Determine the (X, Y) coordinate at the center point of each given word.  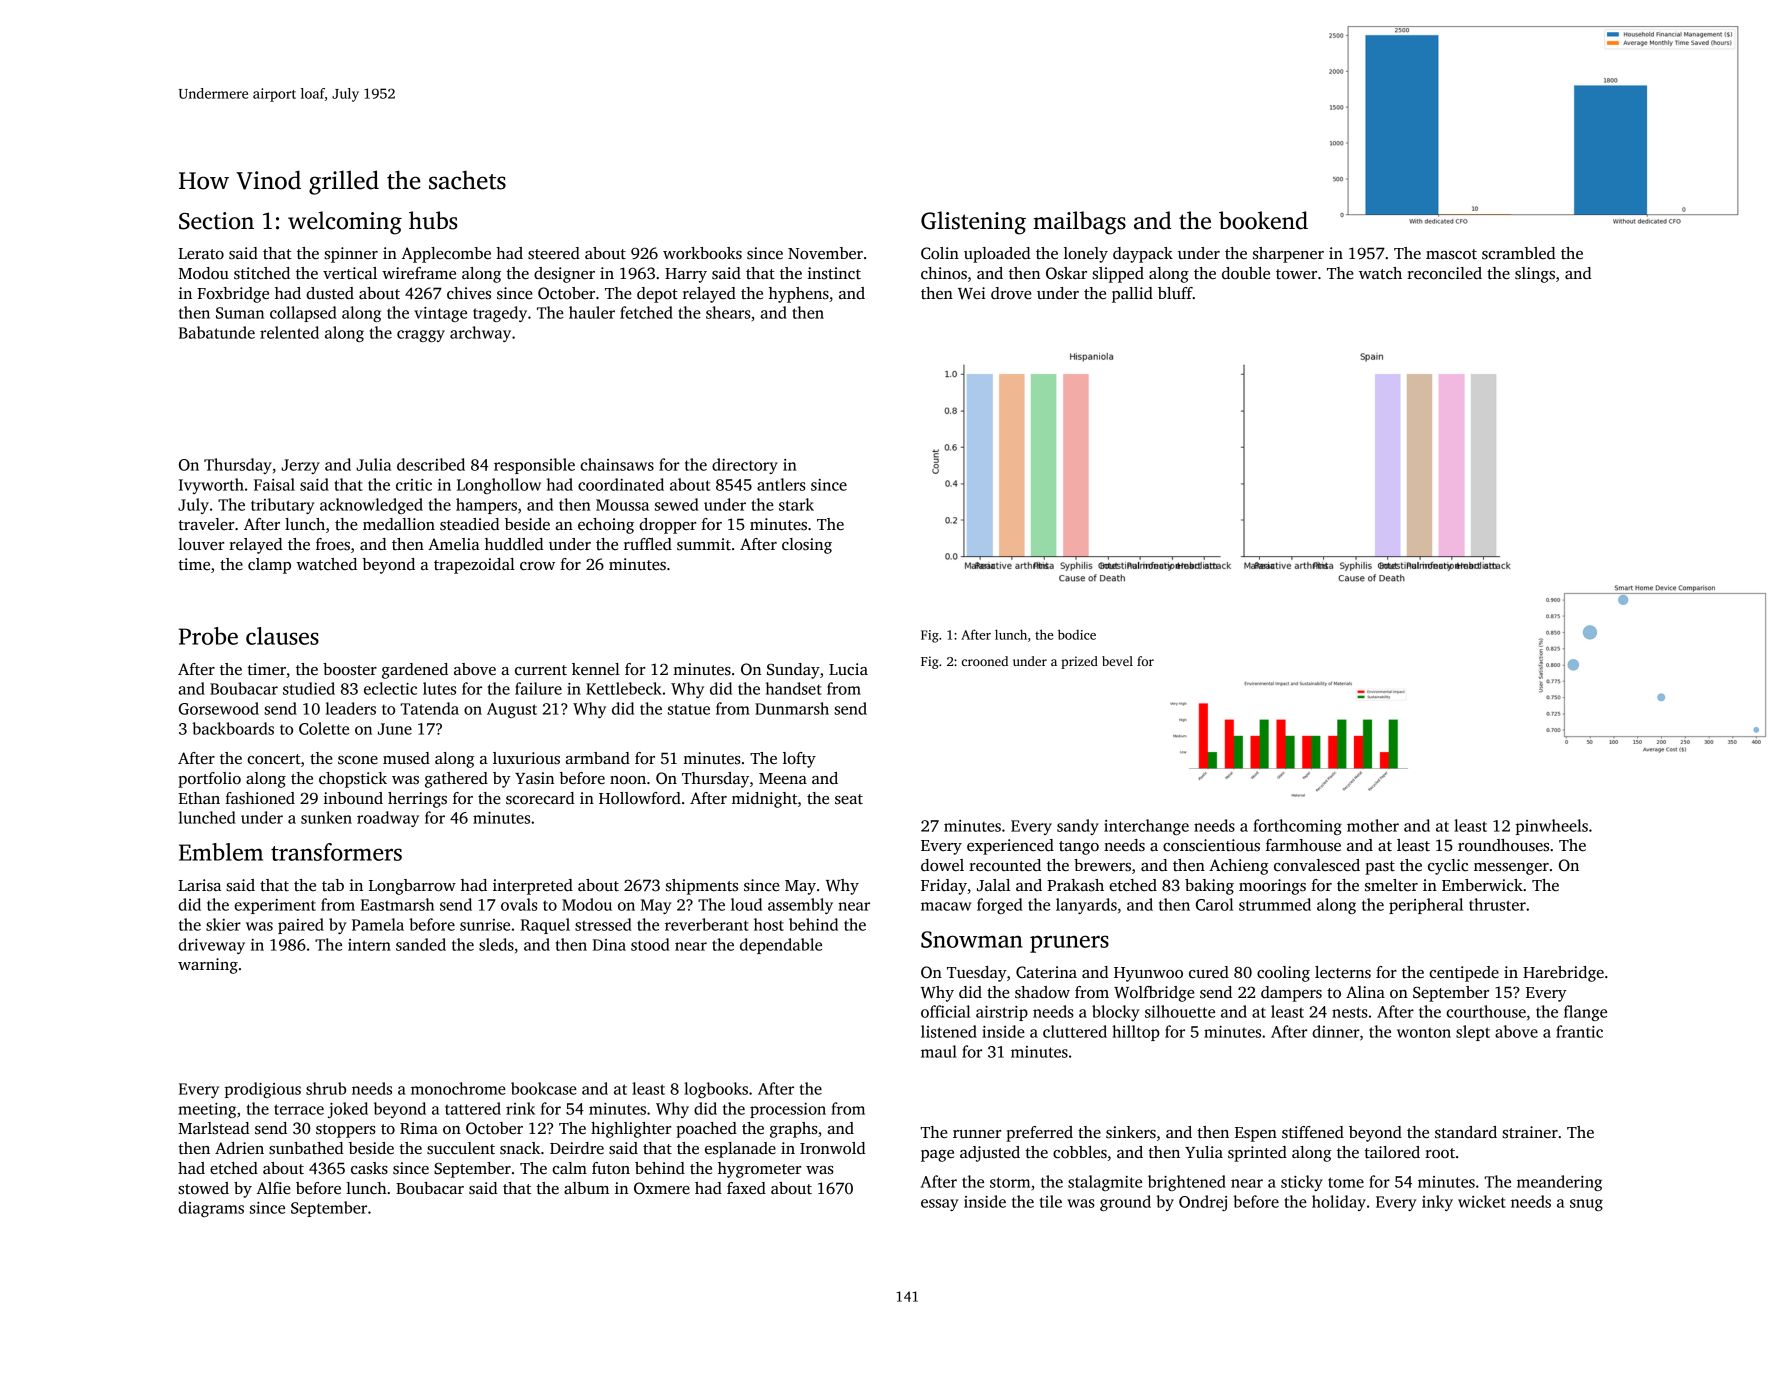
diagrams (211, 1209)
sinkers (1131, 1132)
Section (216, 221)
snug (1586, 1205)
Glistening (973, 223)
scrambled (1519, 253)
